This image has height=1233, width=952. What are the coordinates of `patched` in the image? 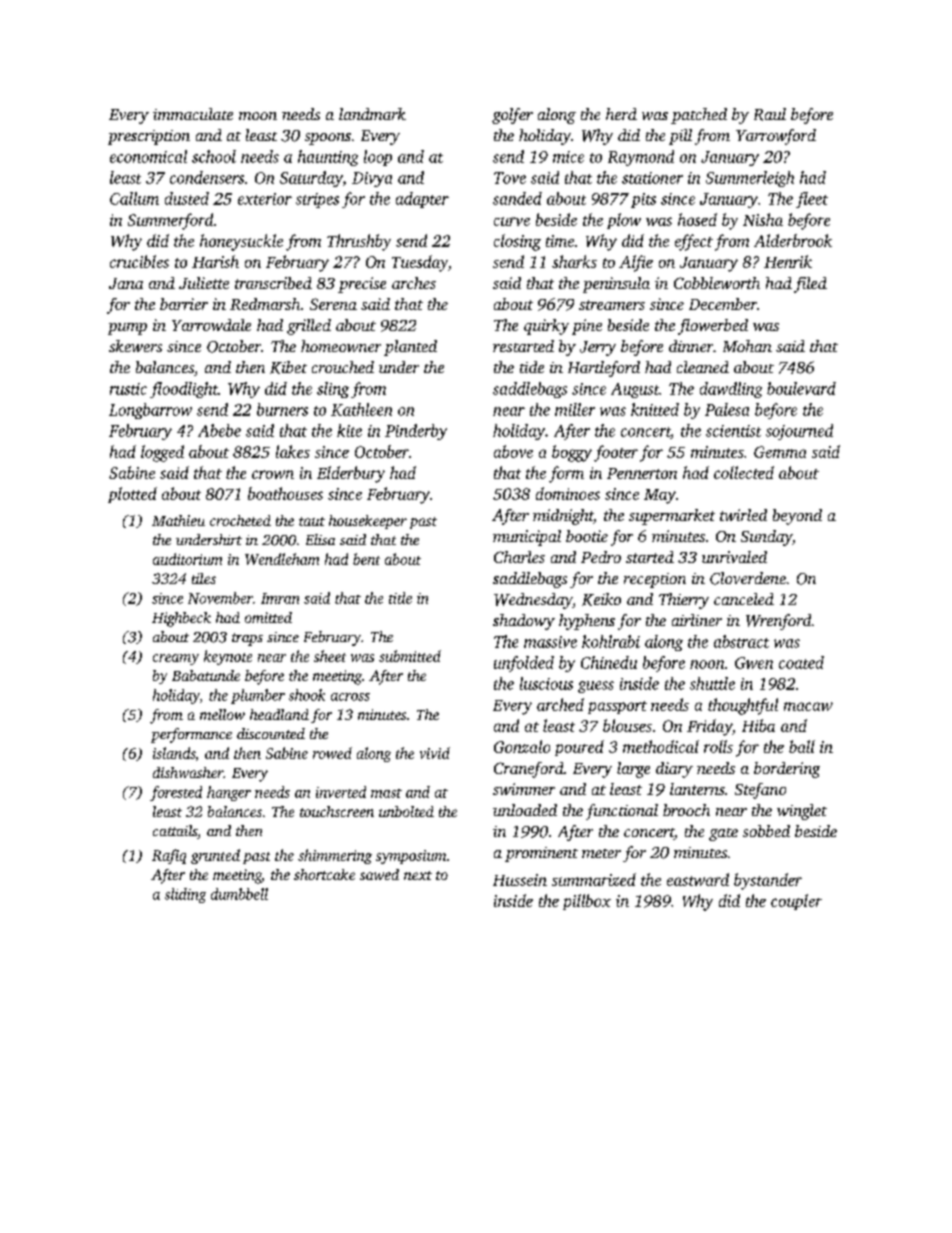 It's located at (699, 116).
